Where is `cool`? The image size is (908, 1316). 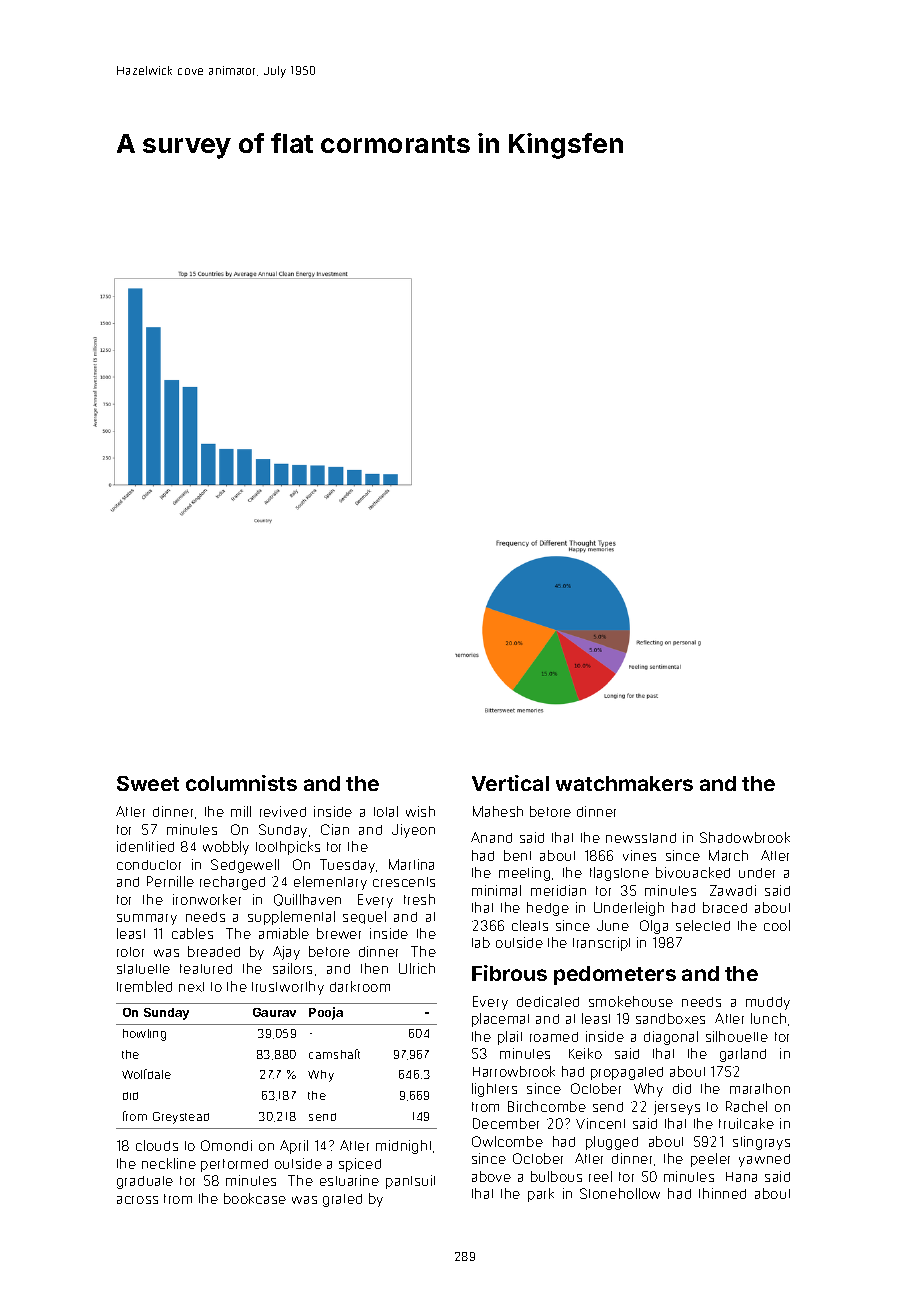
cool is located at coordinates (777, 925).
